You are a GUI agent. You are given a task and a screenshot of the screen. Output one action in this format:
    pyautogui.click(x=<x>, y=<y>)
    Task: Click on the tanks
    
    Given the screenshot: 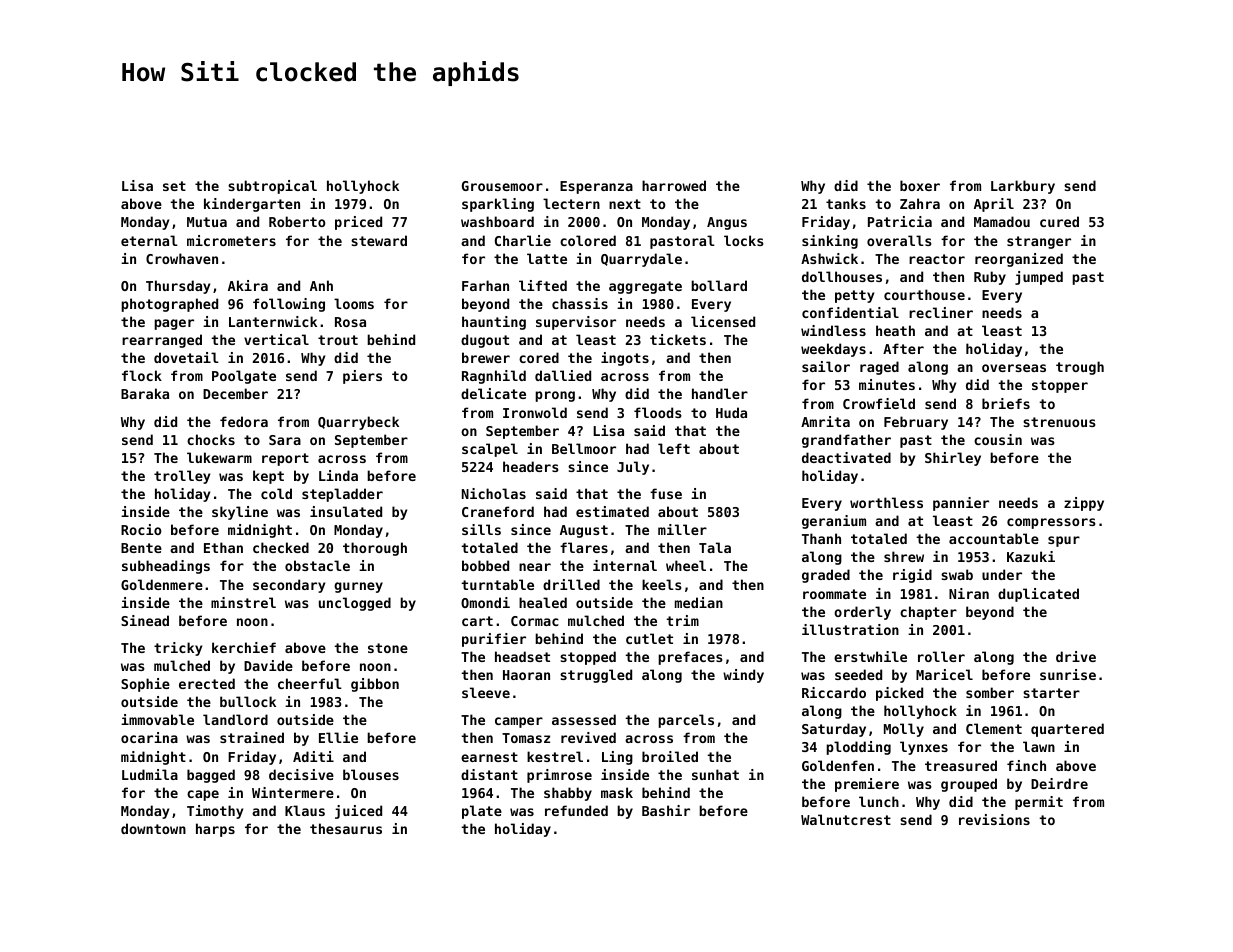 What is the action you would take?
    pyautogui.click(x=846, y=203)
